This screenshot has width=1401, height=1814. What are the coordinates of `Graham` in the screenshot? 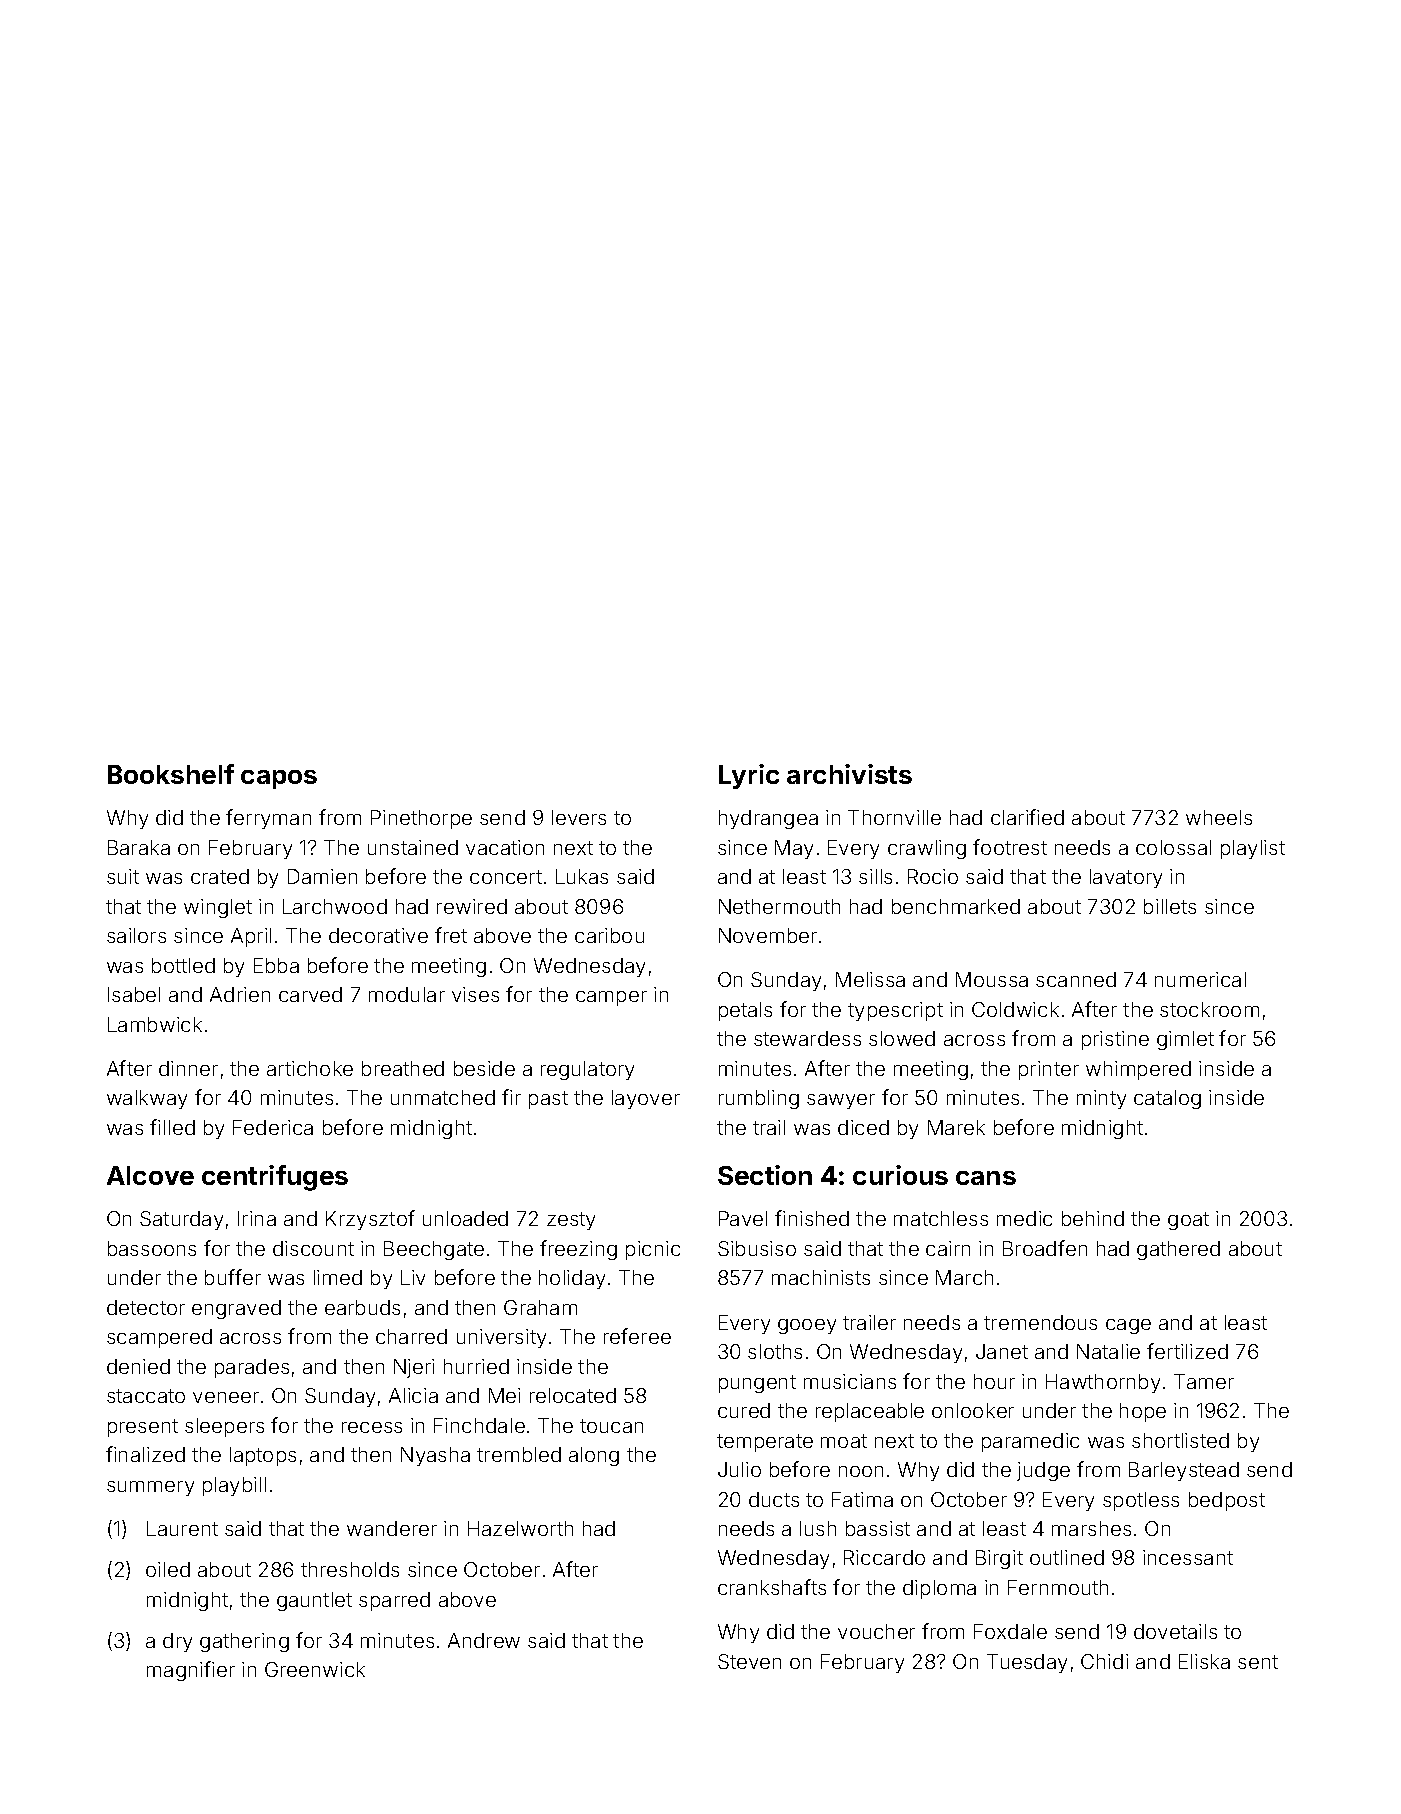 It's located at (540, 1307).
